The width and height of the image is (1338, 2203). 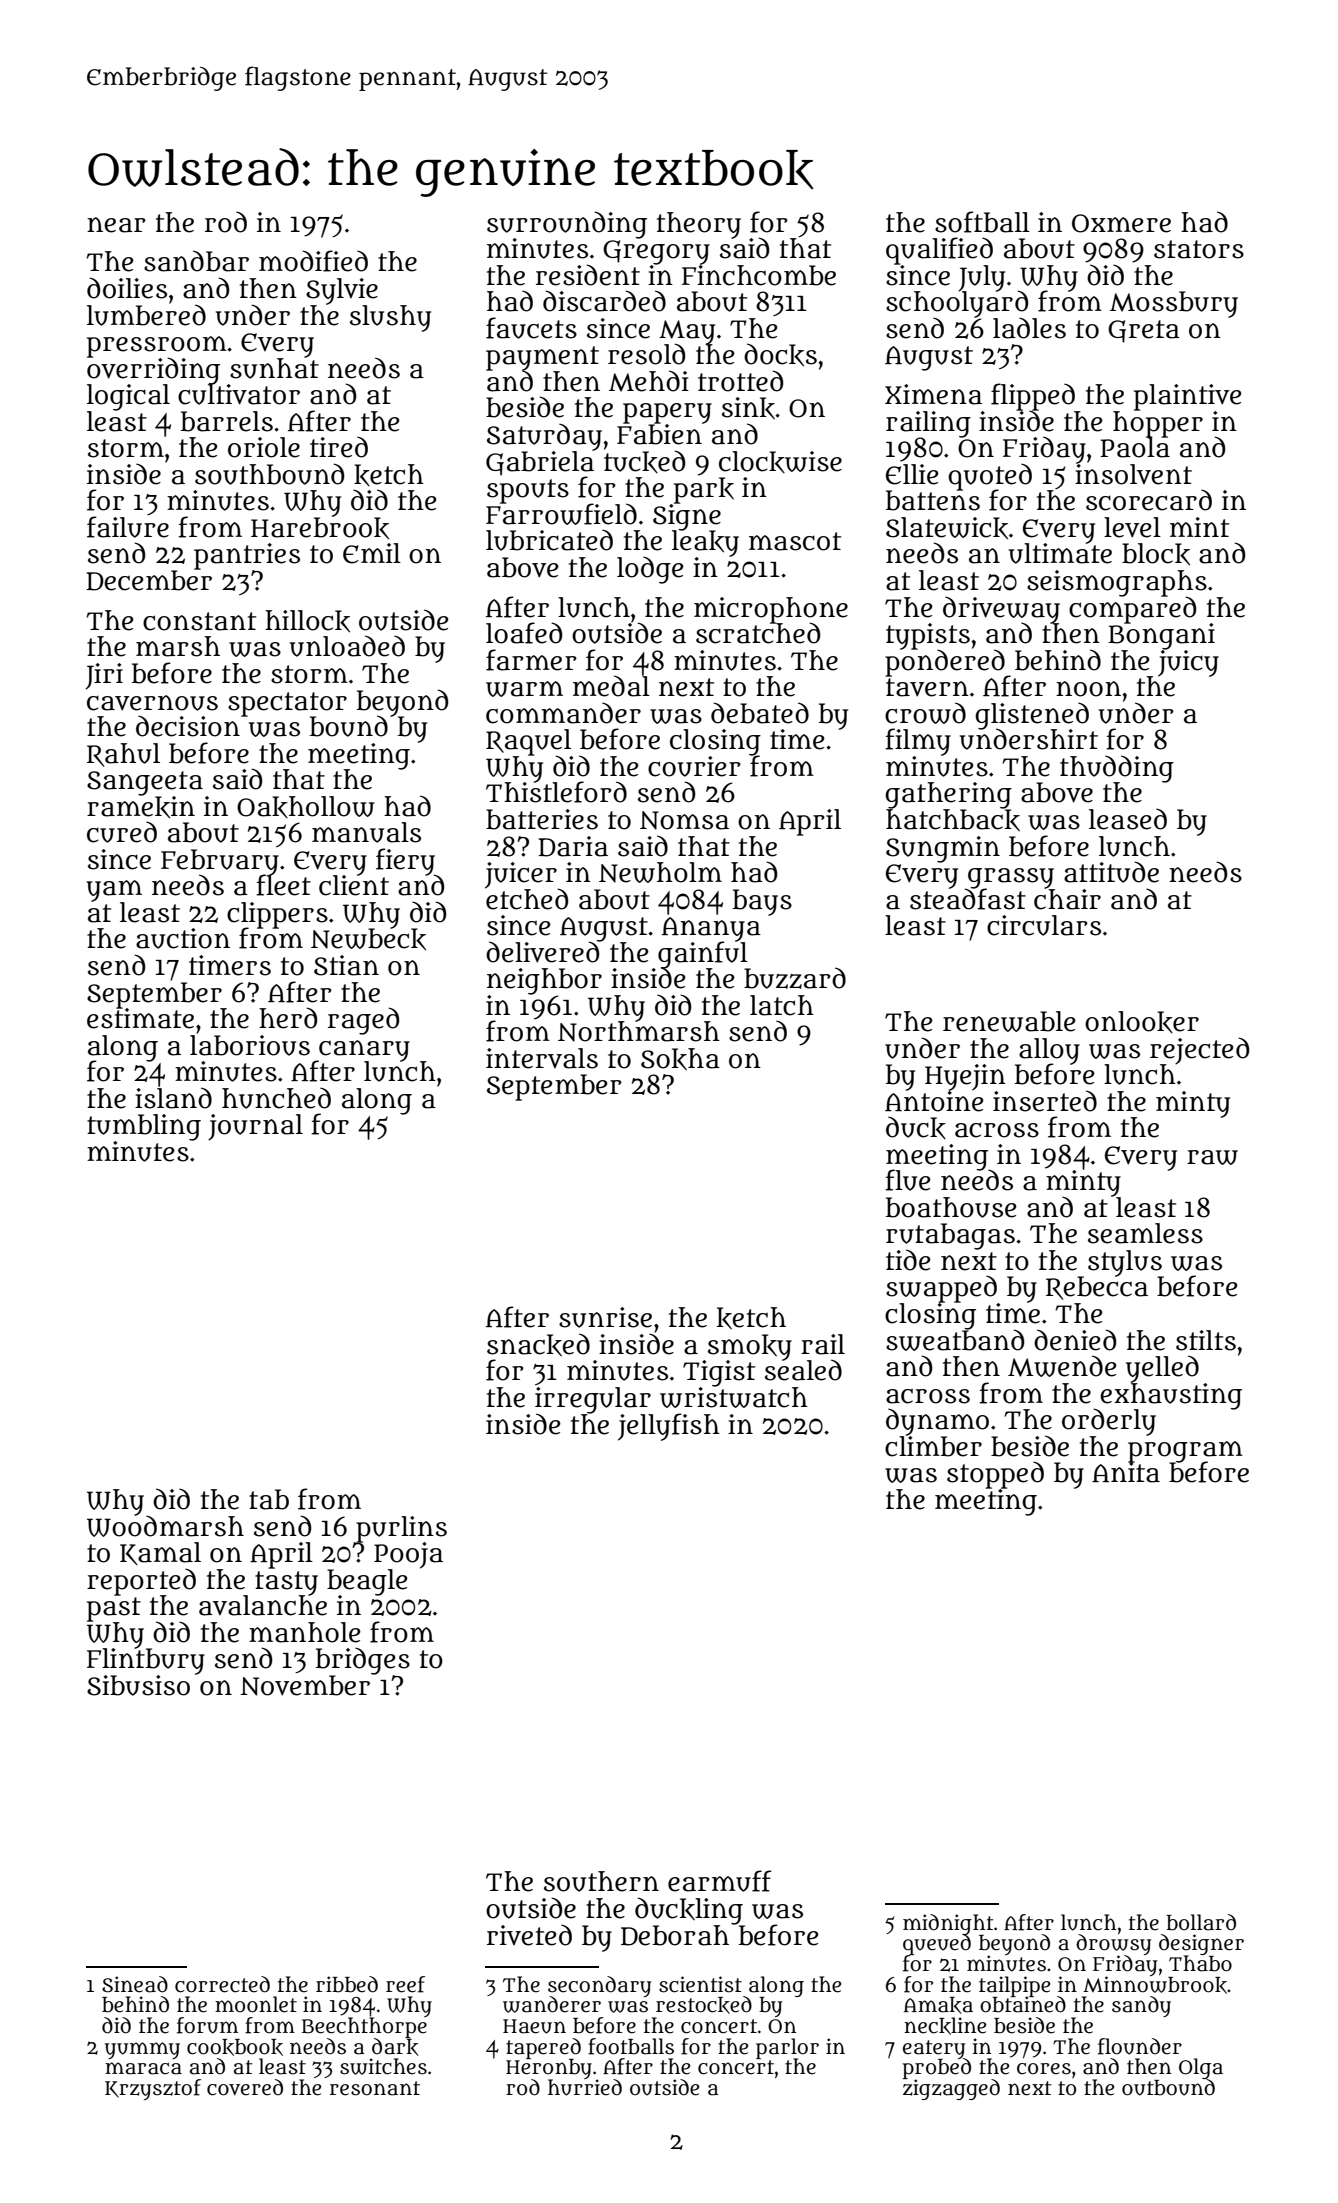 I want to click on Nomsa, so click(x=684, y=820).
